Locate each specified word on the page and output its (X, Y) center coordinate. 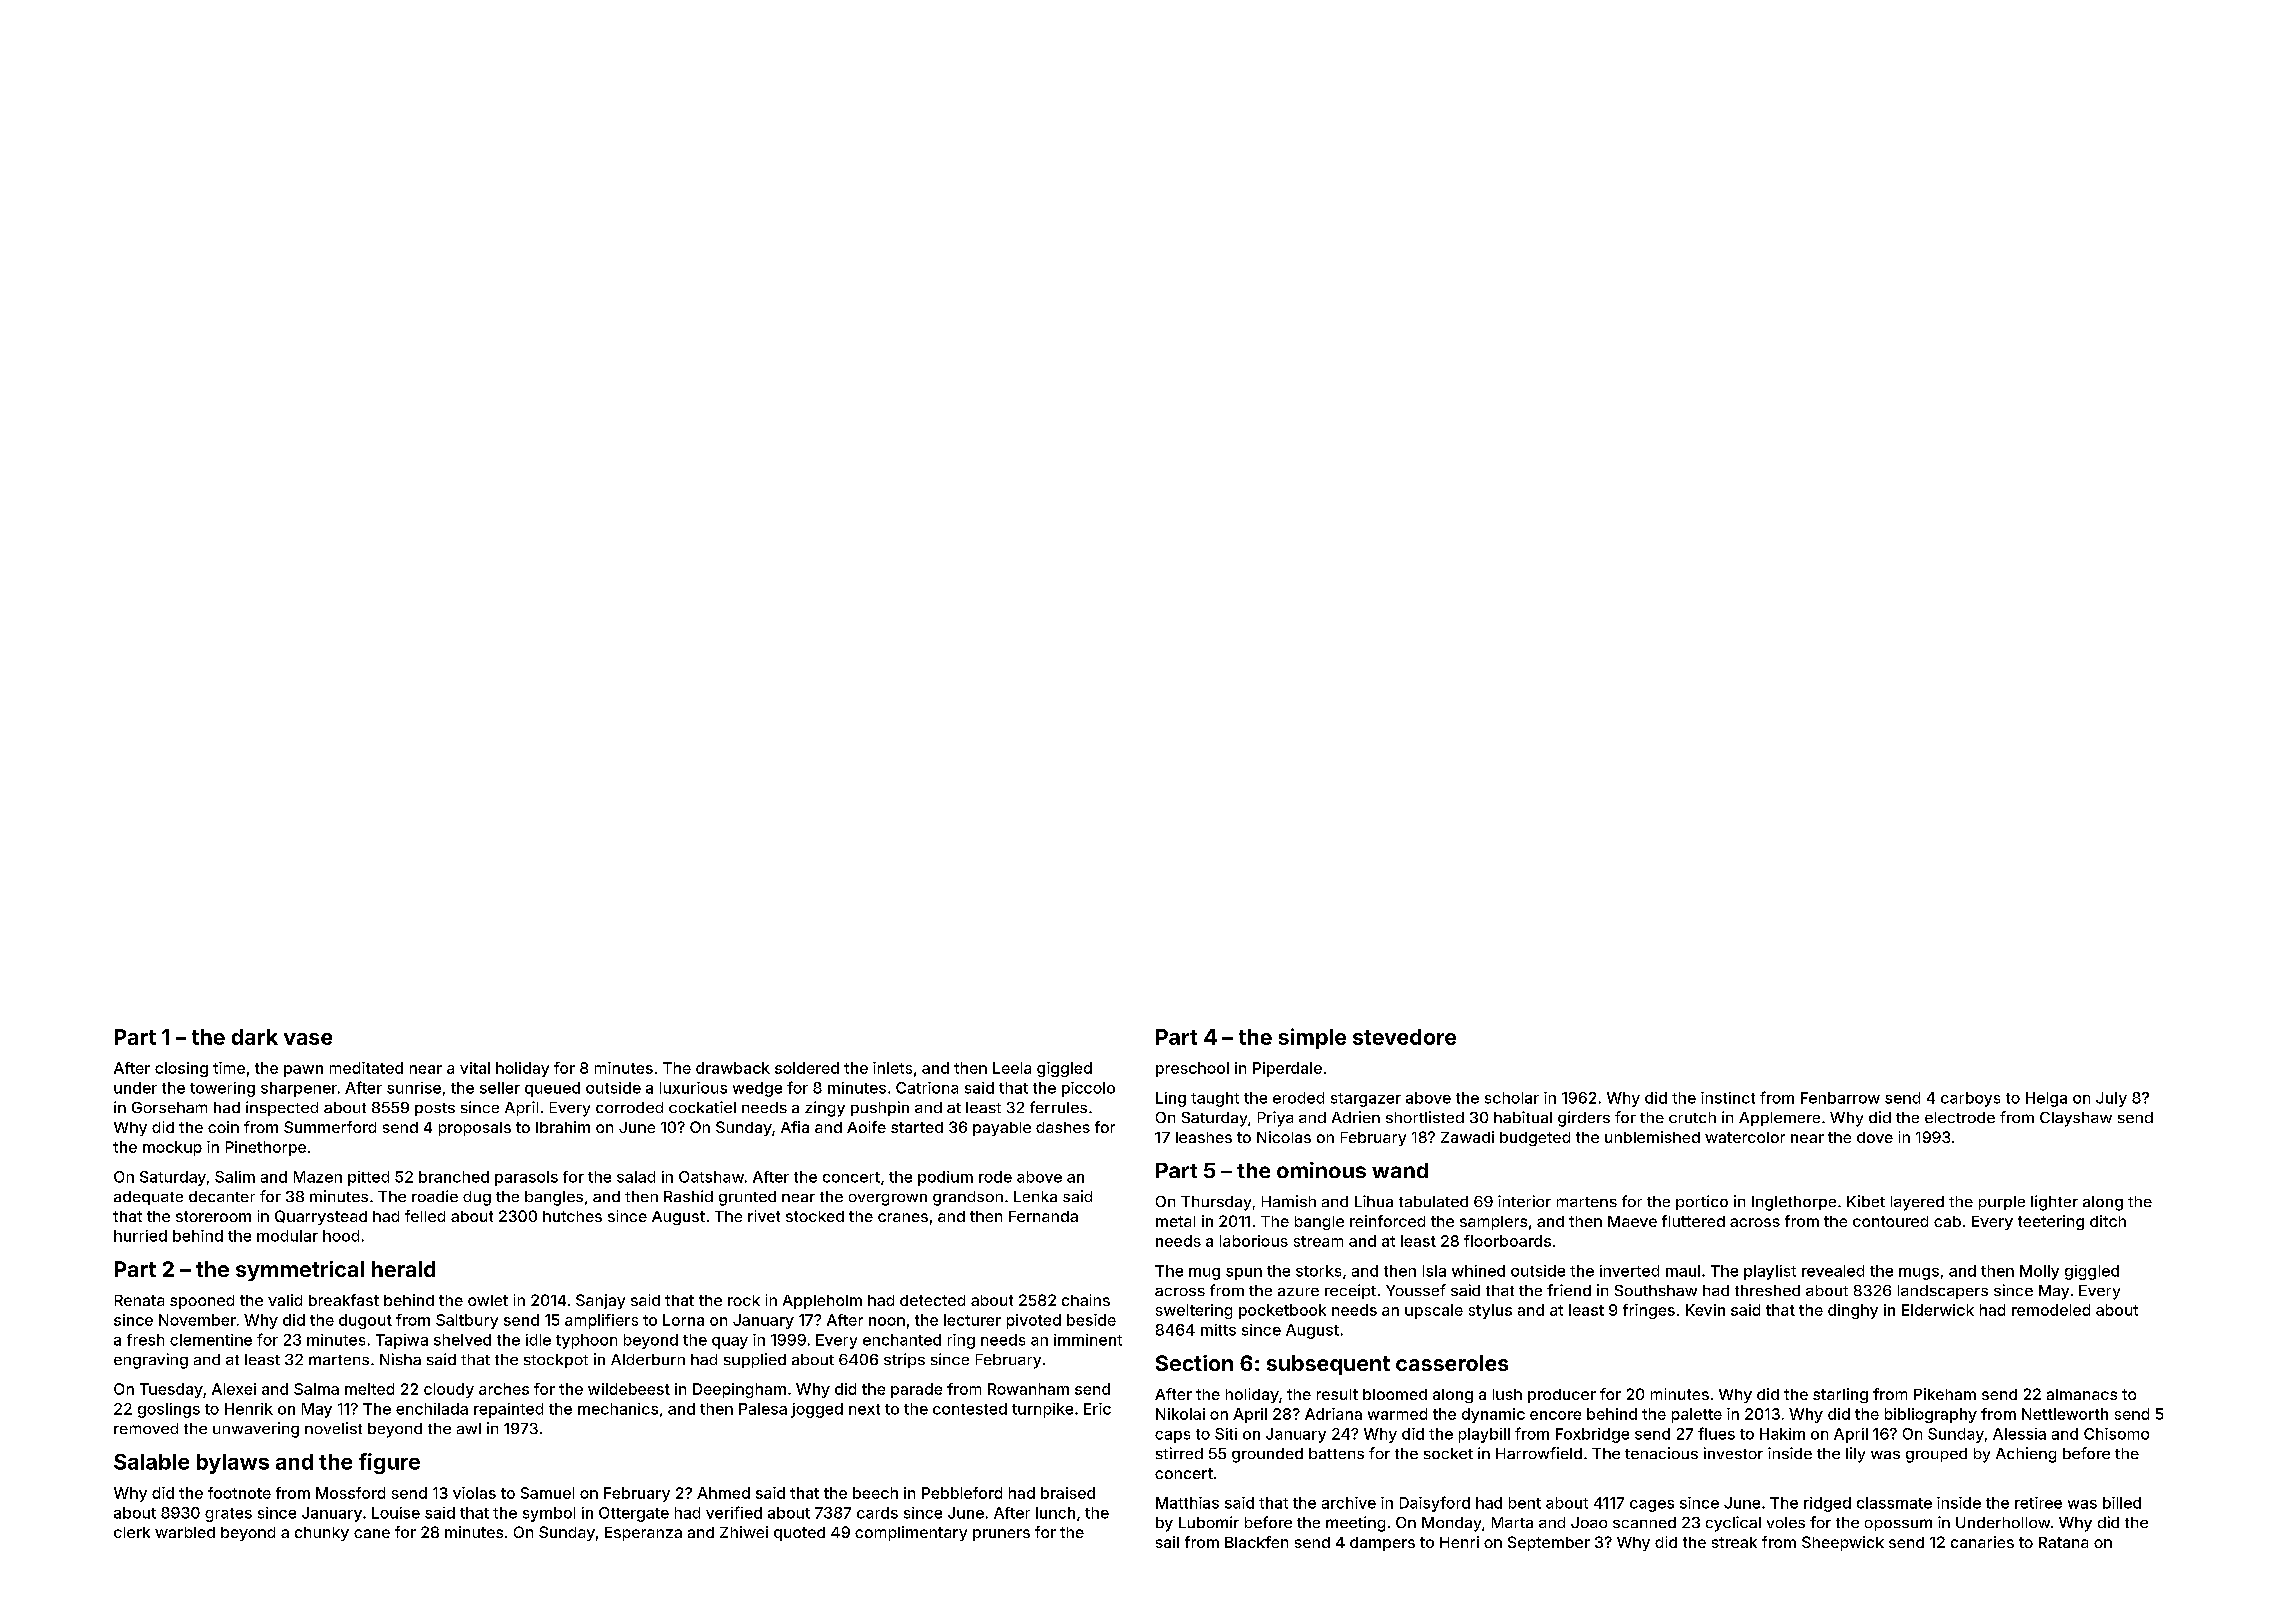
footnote (239, 1493)
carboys (1970, 1099)
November (197, 1320)
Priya (1275, 1119)
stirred (1179, 1453)
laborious (1254, 1241)
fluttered (1693, 1221)
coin (223, 1127)
